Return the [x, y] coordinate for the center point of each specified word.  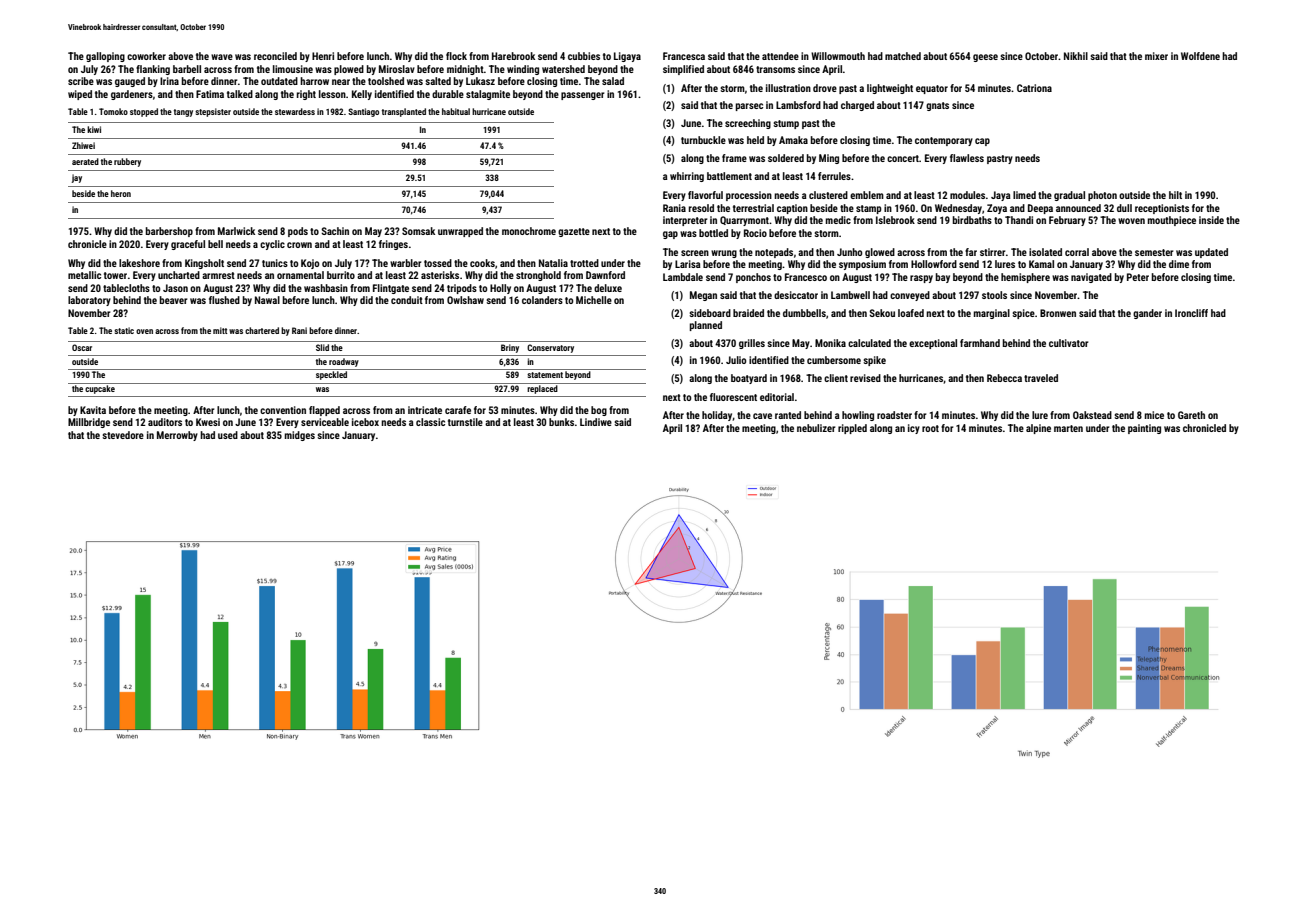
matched [903, 56]
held [755, 140]
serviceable [325, 422]
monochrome [529, 231]
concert [903, 158]
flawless [967, 158]
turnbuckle [703, 140]
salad [613, 81]
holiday [717, 416]
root [930, 428]
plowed [349, 70]
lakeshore [139, 263]
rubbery [127, 162]
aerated [85, 161]
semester [1154, 252]
